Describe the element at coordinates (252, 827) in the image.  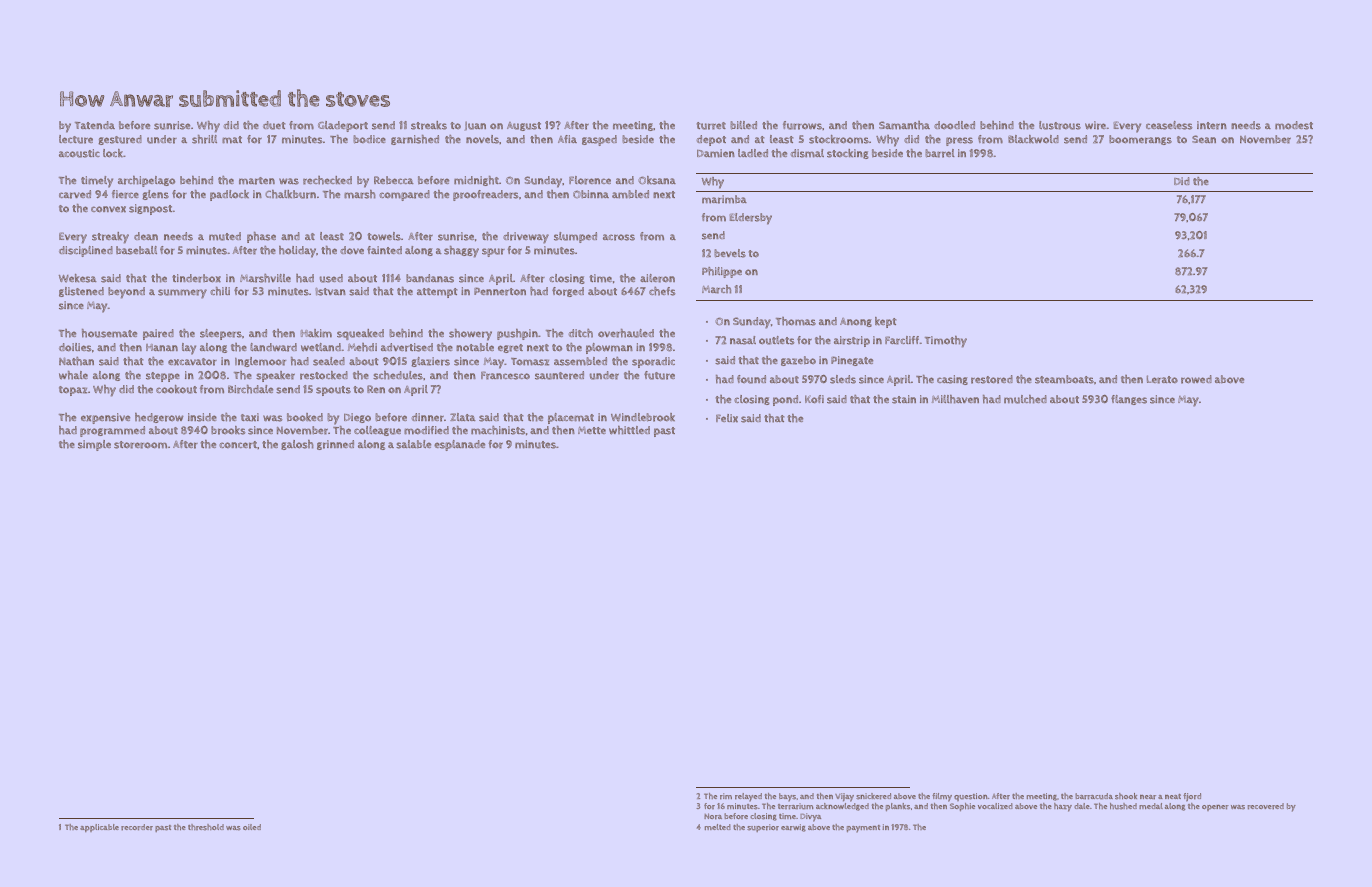
I see `oiled` at that location.
